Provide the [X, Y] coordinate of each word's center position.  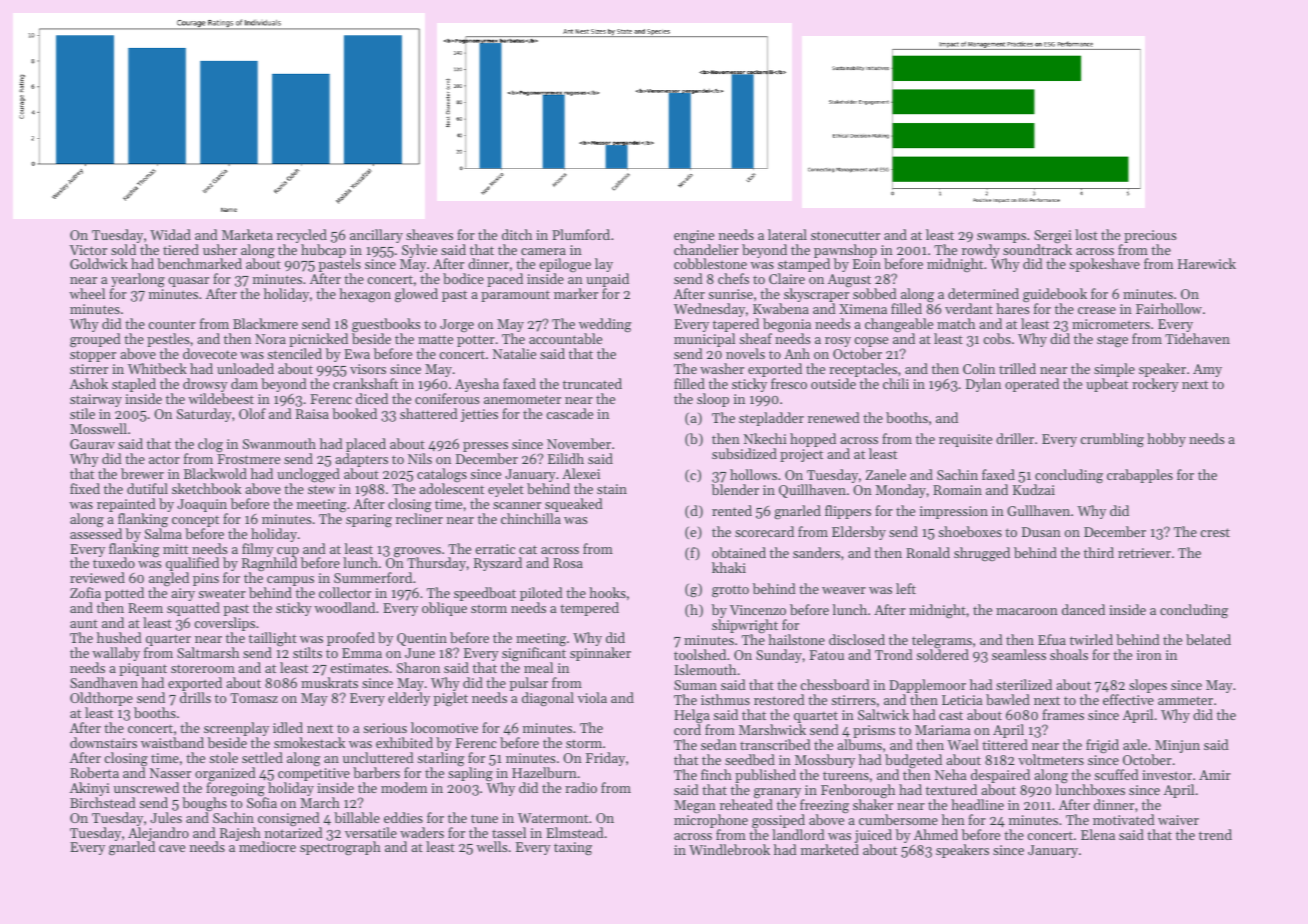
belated [1208, 639]
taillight [273, 639]
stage [1112, 341]
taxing [573, 849]
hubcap [323, 251]
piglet [451, 699]
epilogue [565, 266]
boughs [204, 804]
